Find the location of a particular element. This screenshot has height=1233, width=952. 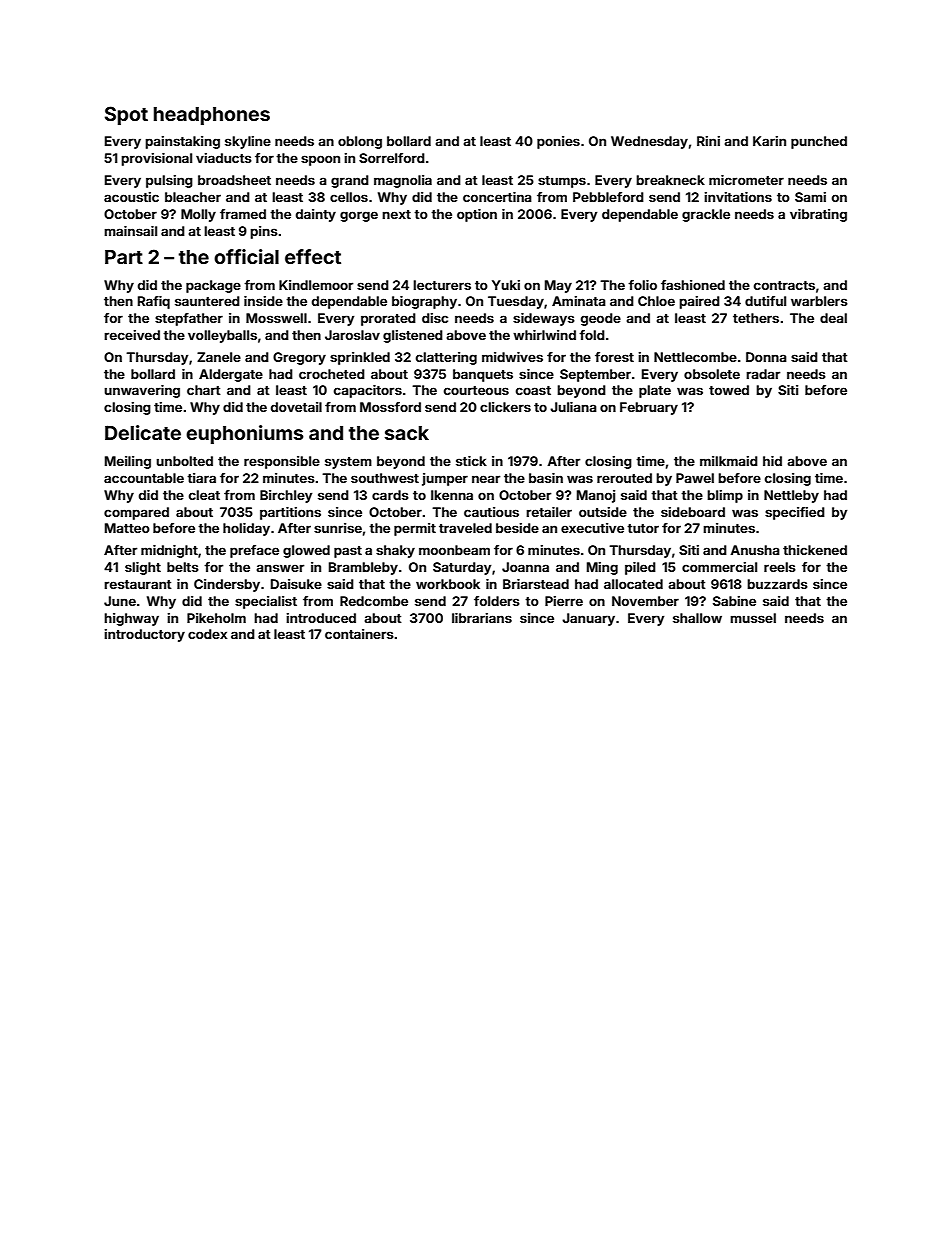

Pawel is located at coordinates (695, 478).
